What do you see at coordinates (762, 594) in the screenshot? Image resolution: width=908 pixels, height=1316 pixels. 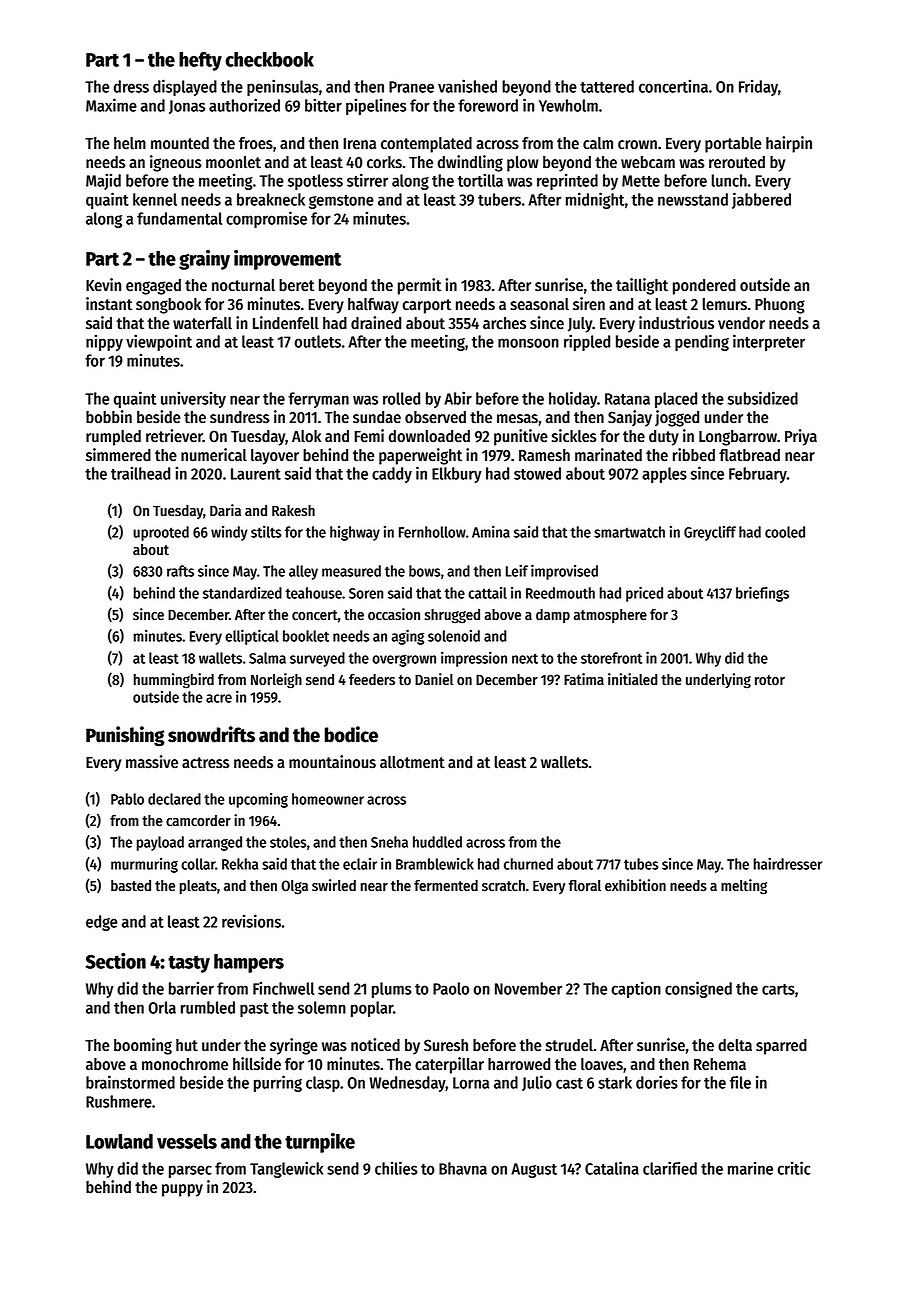 I see `briefings` at bounding box center [762, 594].
